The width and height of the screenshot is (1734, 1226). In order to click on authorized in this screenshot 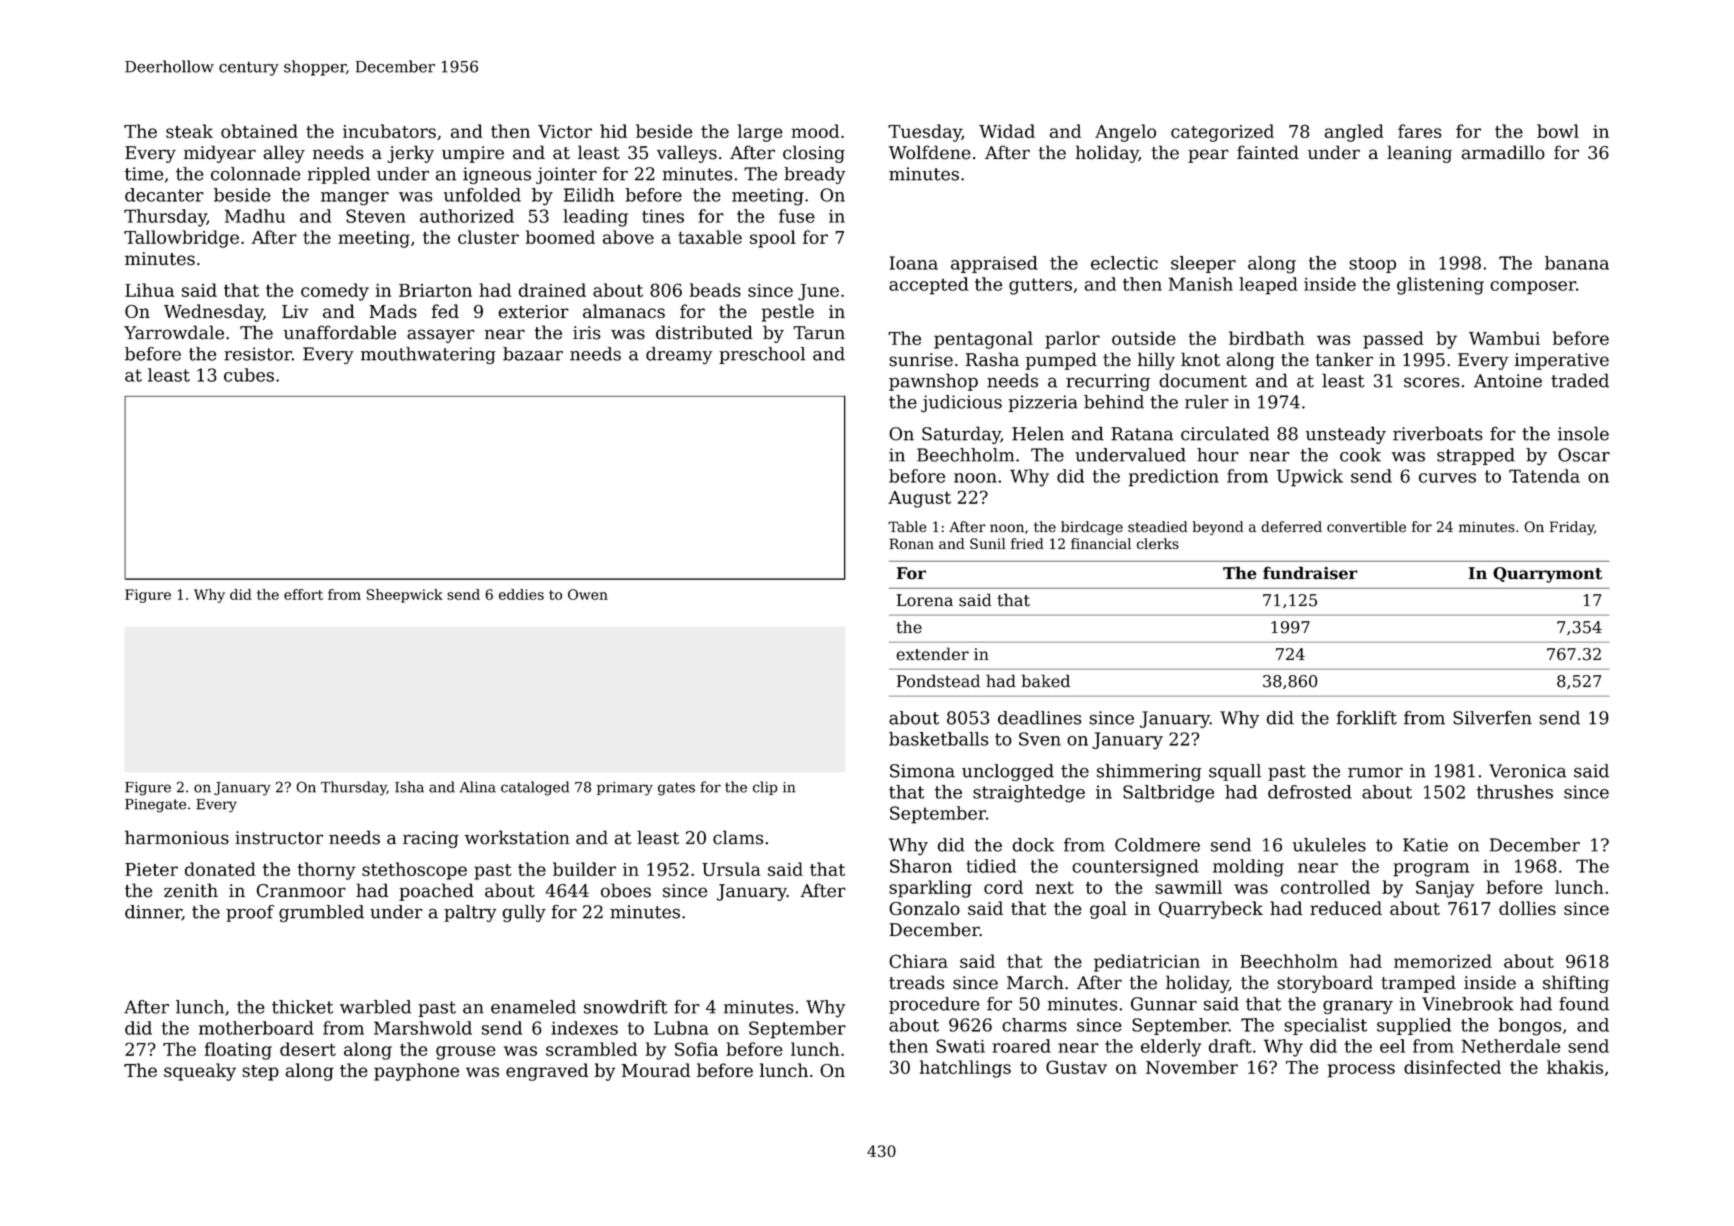, I will do `click(467, 216)`.
